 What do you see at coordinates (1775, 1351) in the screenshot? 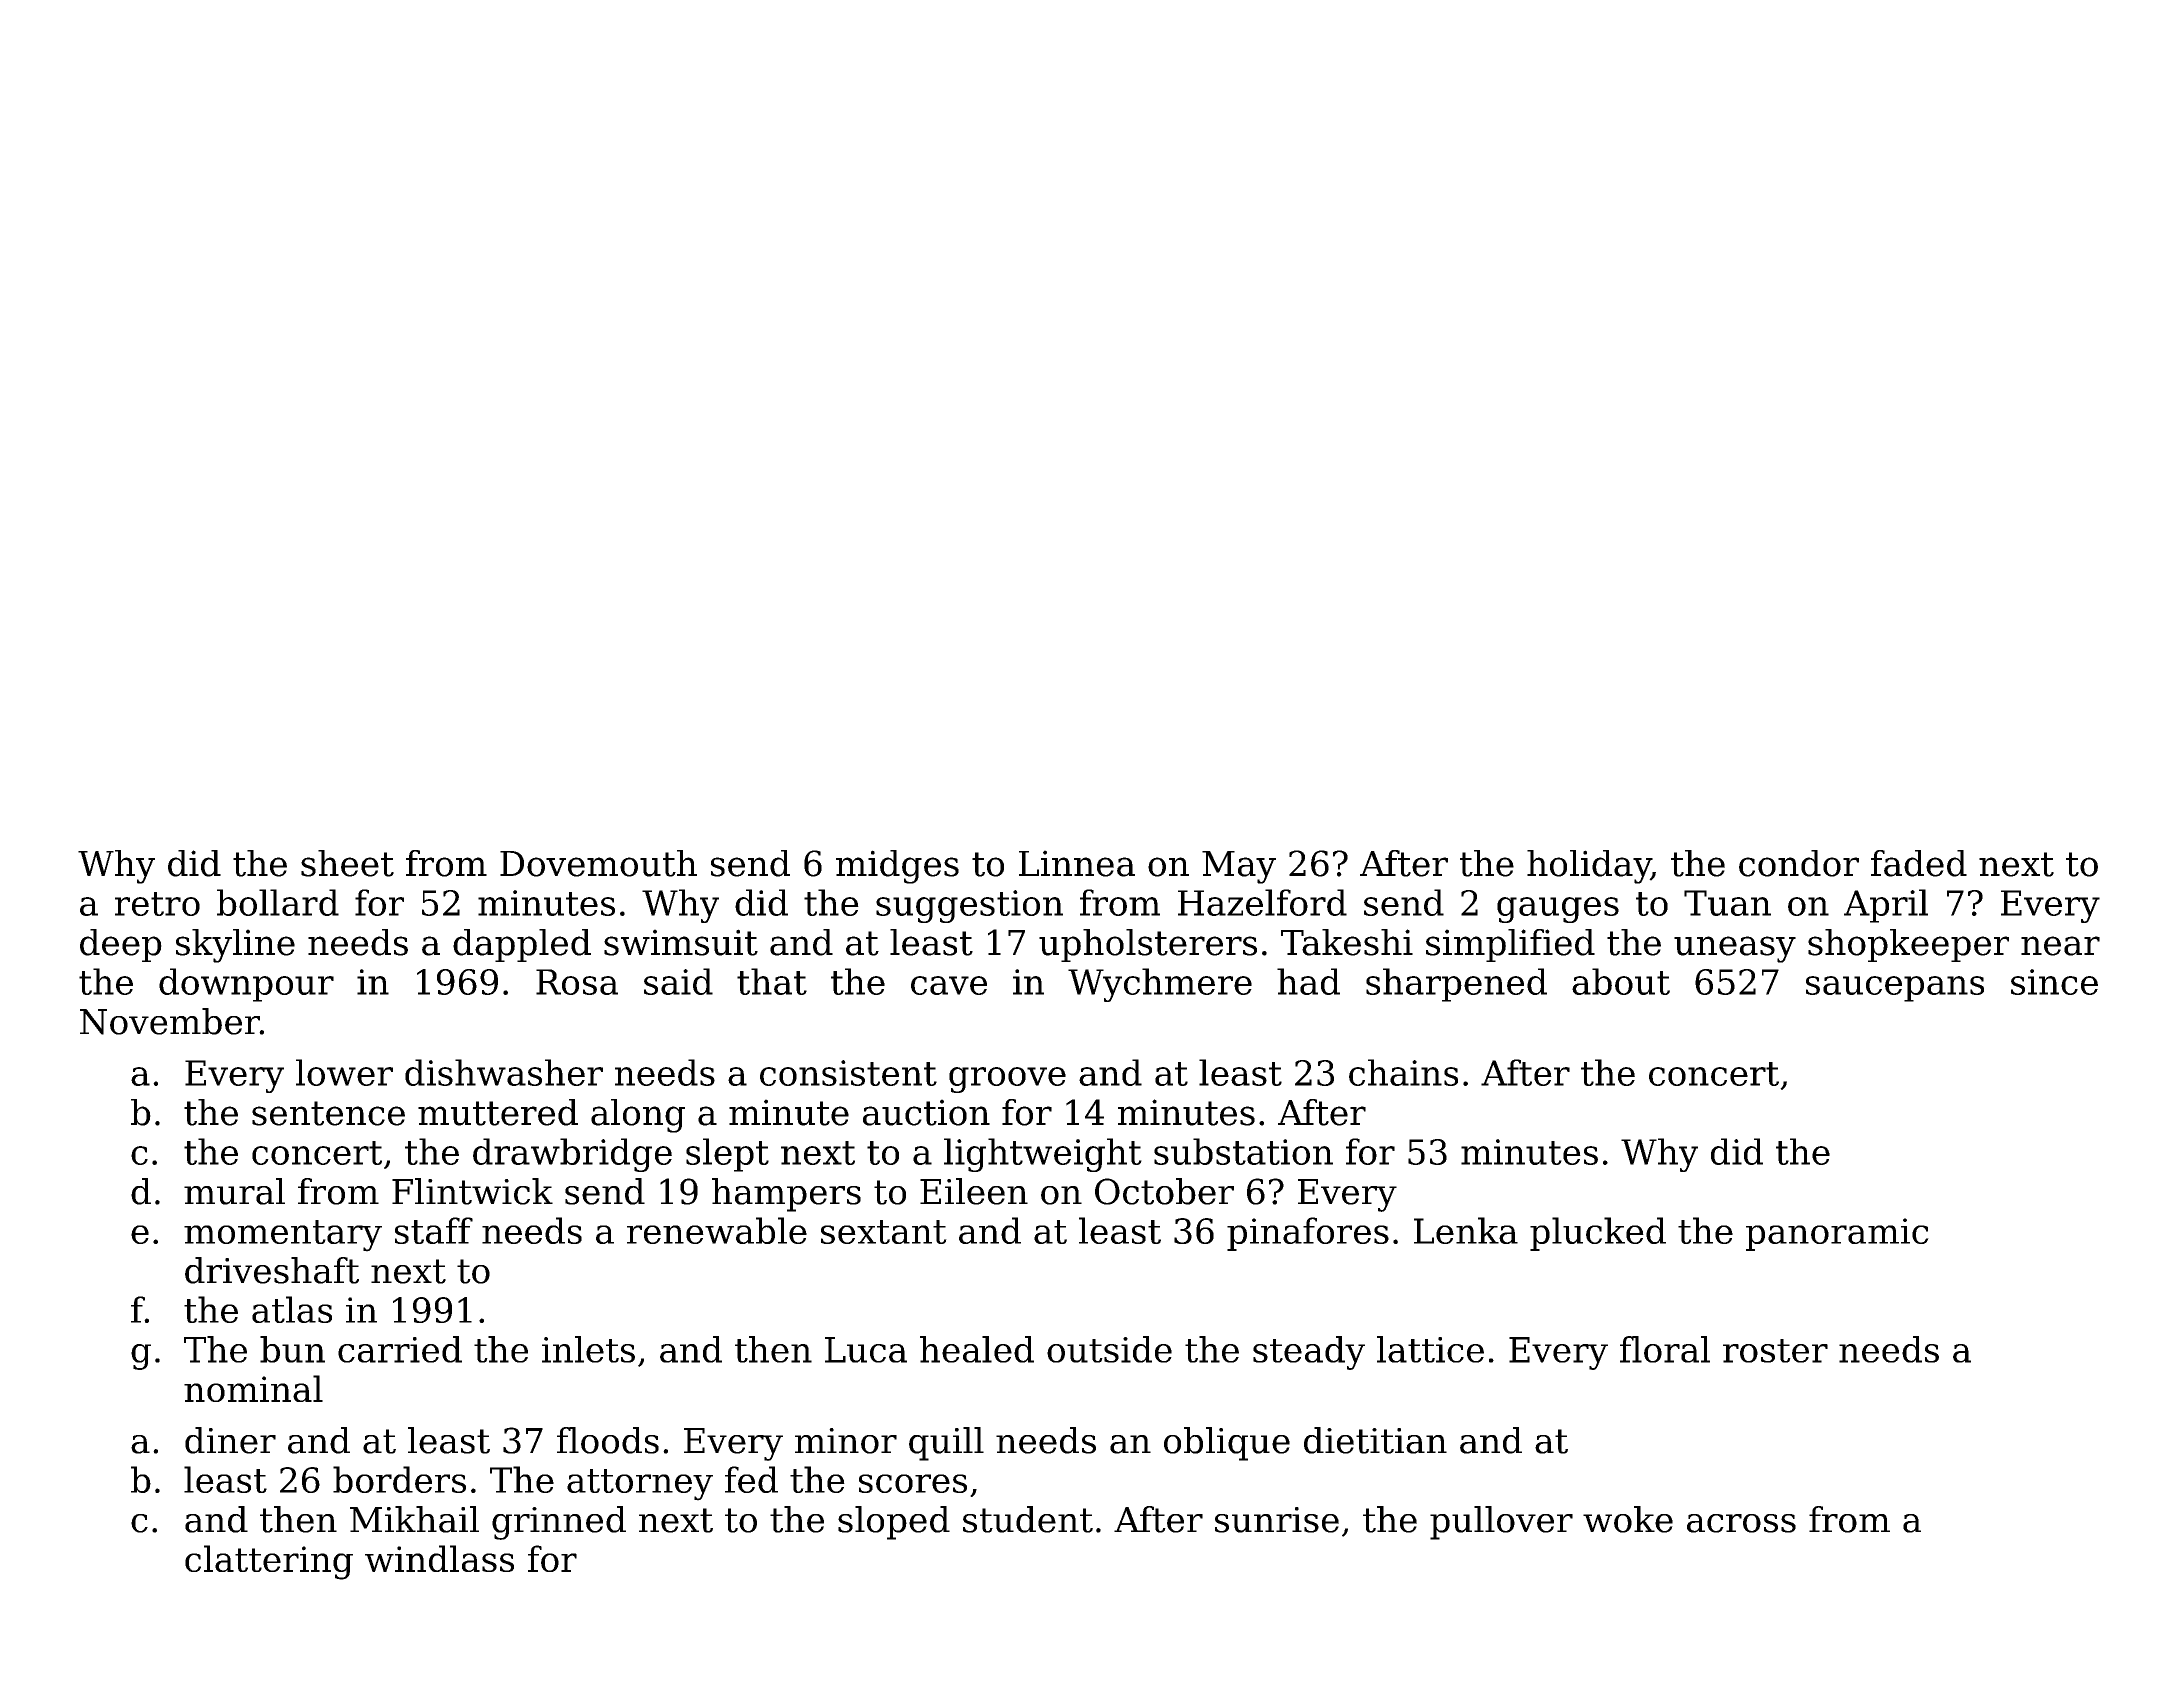
I see `roster` at bounding box center [1775, 1351].
